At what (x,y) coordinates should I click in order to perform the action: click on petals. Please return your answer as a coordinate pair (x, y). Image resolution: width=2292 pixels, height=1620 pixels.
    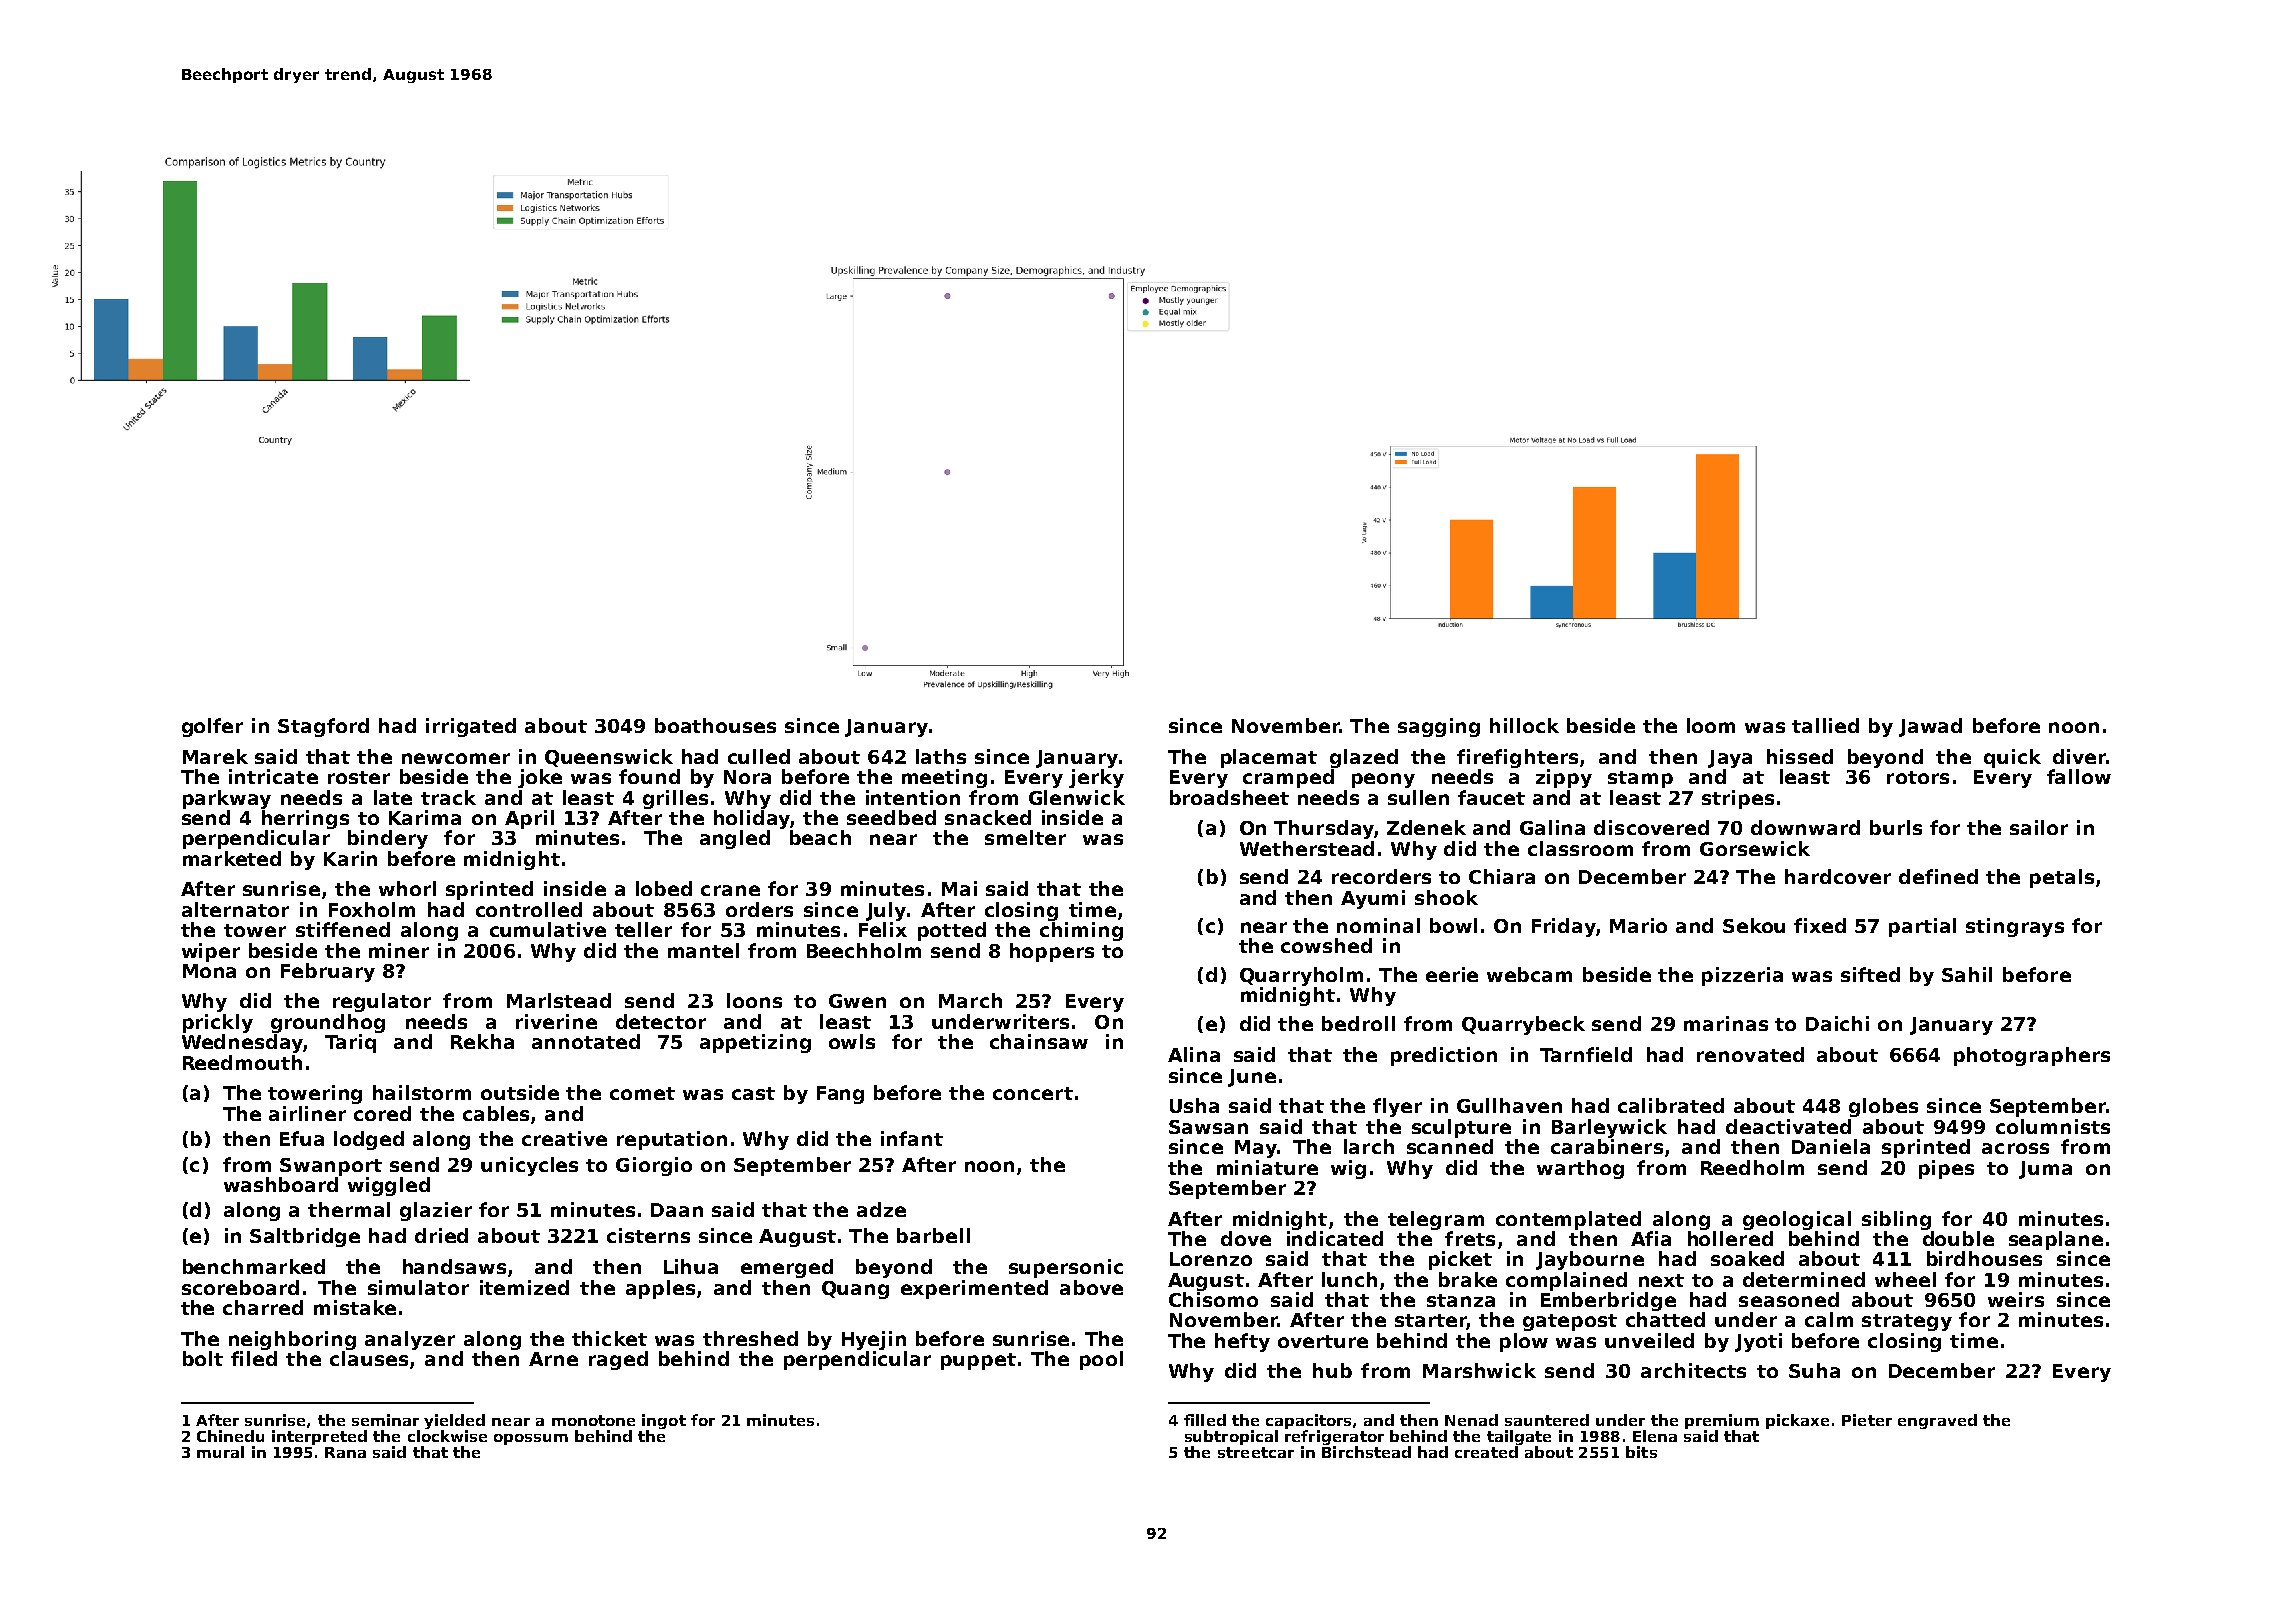
    Looking at the image, I should click on (2062, 878).
